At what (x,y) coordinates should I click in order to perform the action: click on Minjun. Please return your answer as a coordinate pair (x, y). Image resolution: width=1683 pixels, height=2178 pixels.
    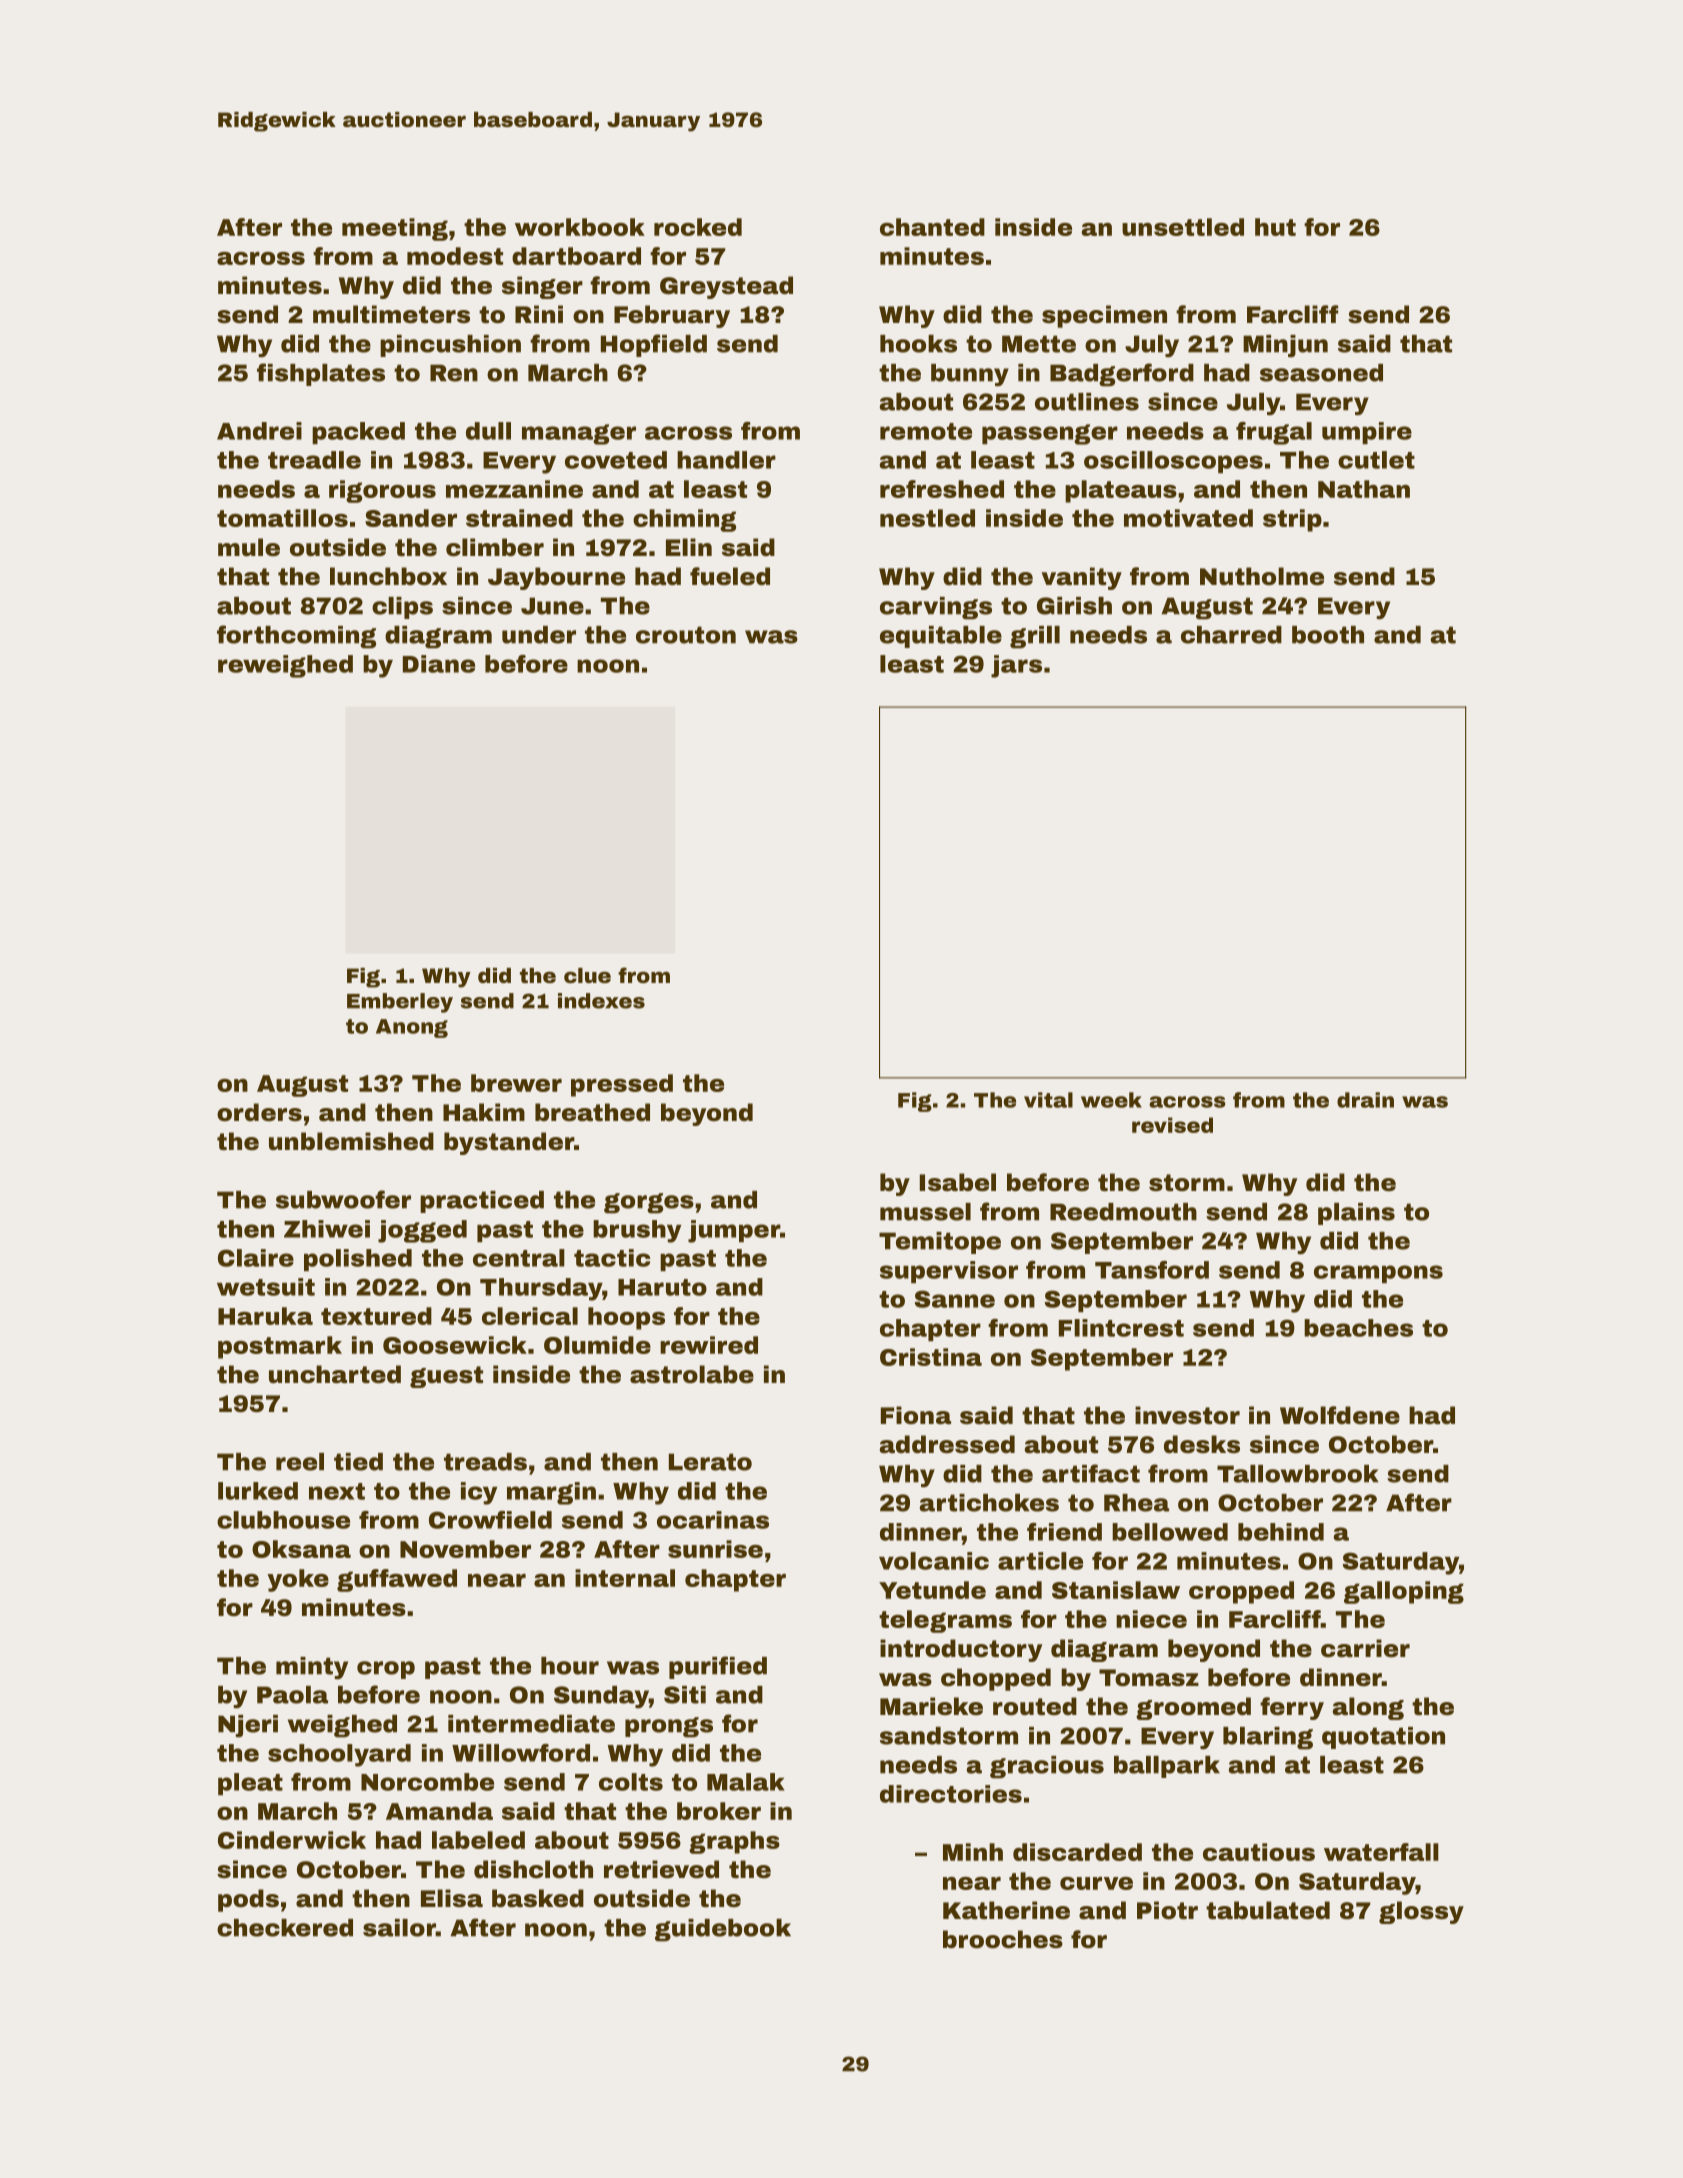
    Looking at the image, I should click on (1285, 346).
